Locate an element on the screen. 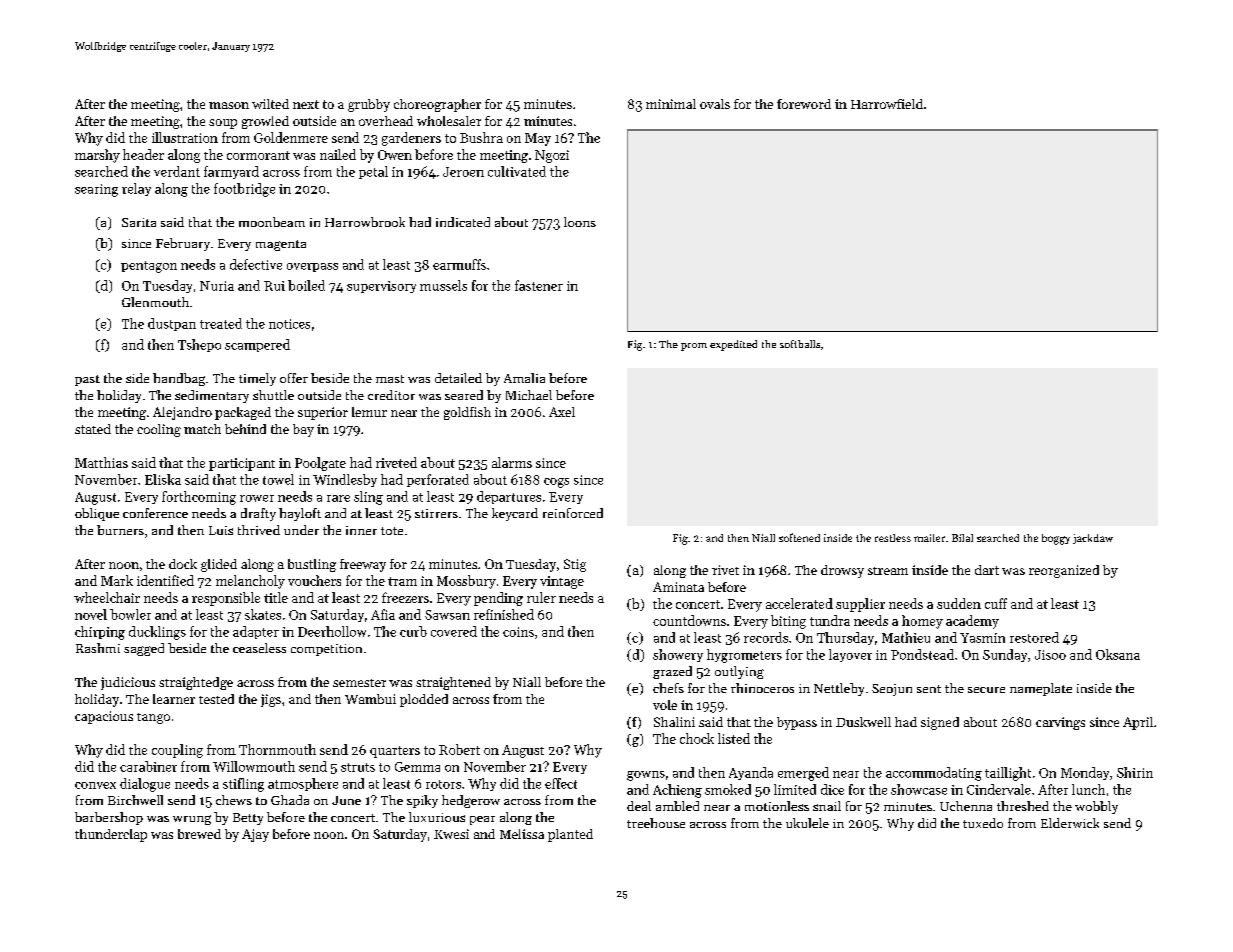  vole is located at coordinates (665, 705).
